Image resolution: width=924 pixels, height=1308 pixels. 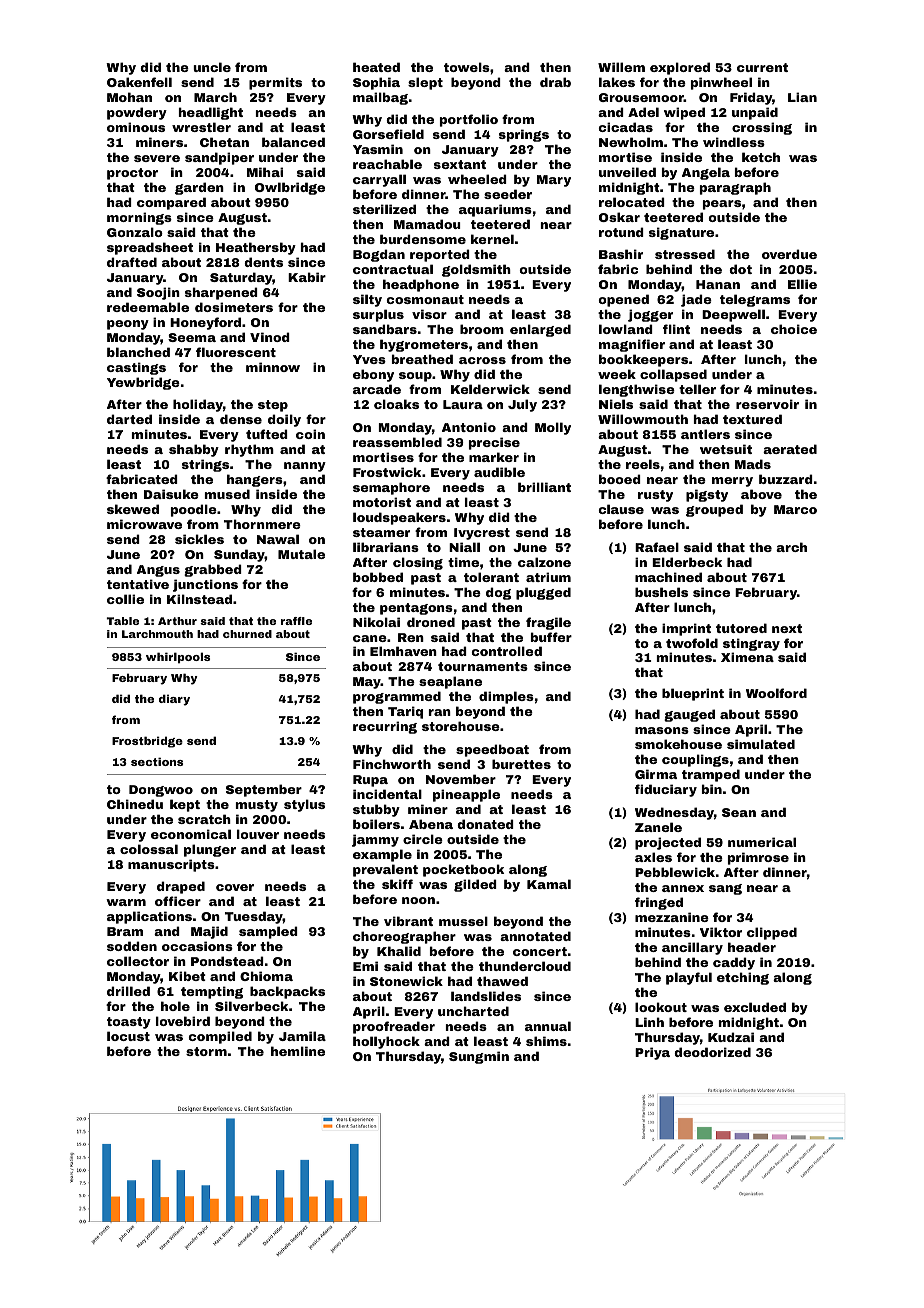 What do you see at coordinates (467, 67) in the screenshot?
I see `towels` at bounding box center [467, 67].
